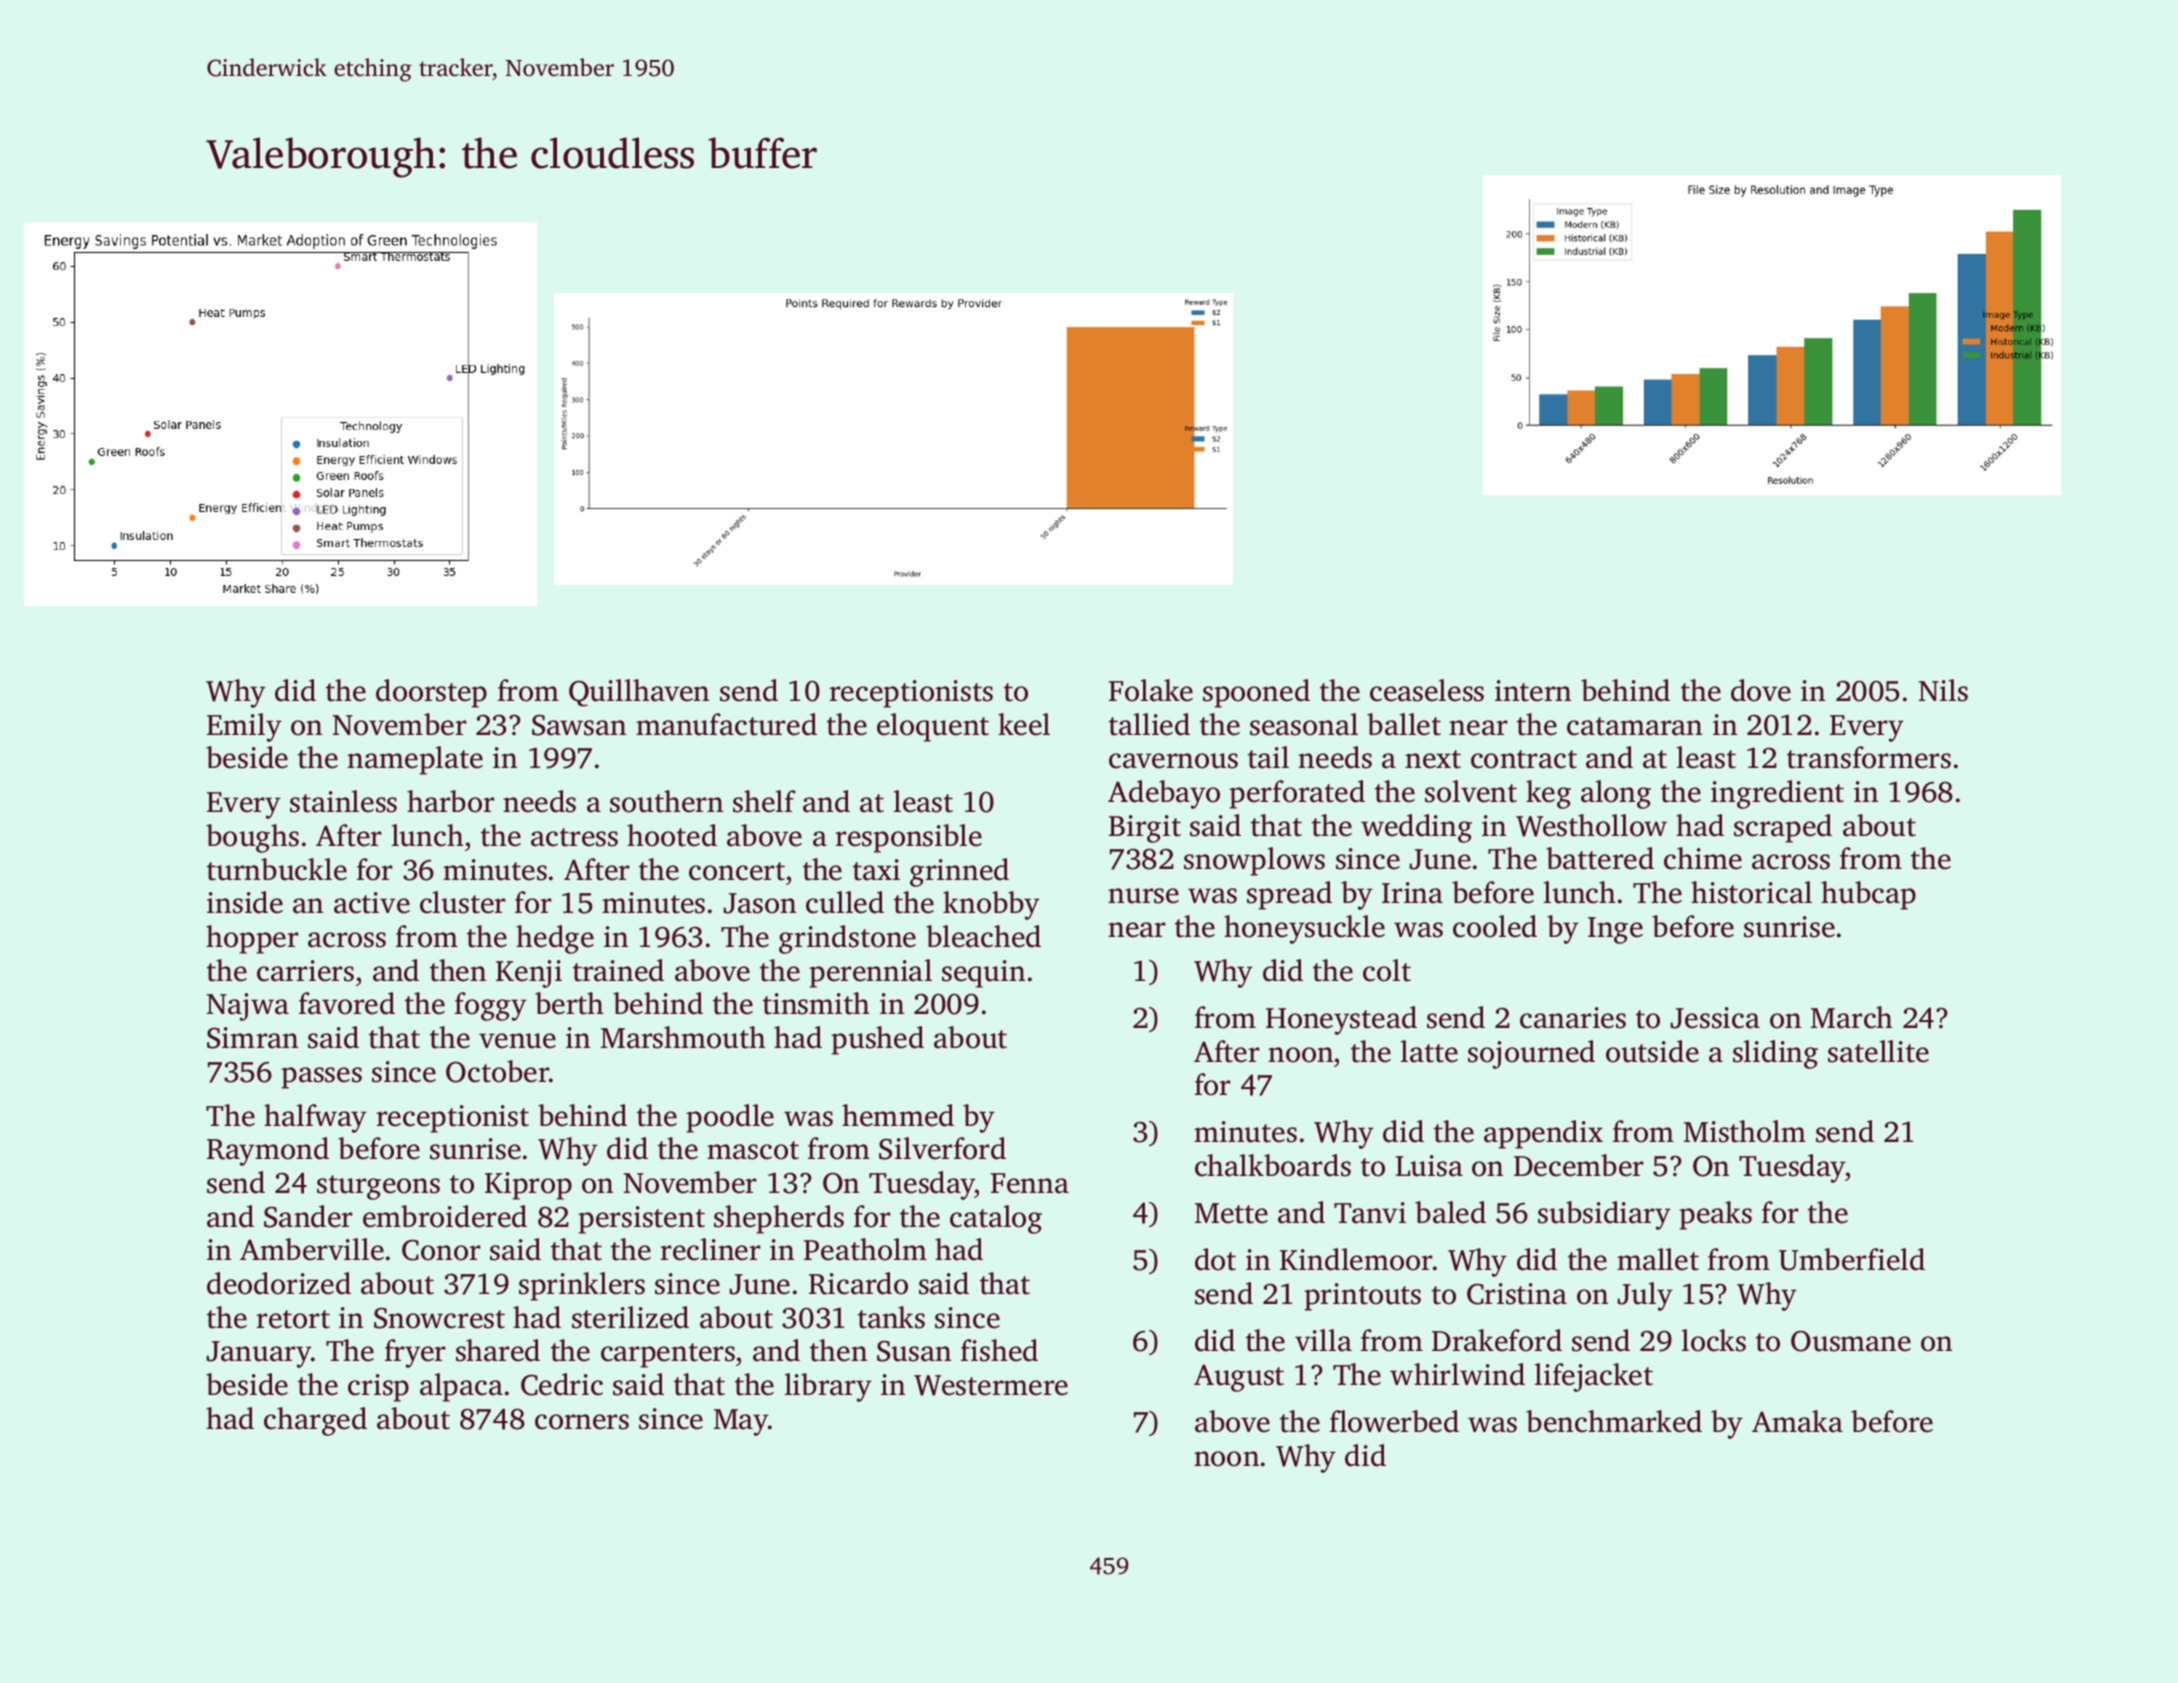  Describe the element at coordinates (431, 693) in the screenshot. I see `doorstep` at that location.
